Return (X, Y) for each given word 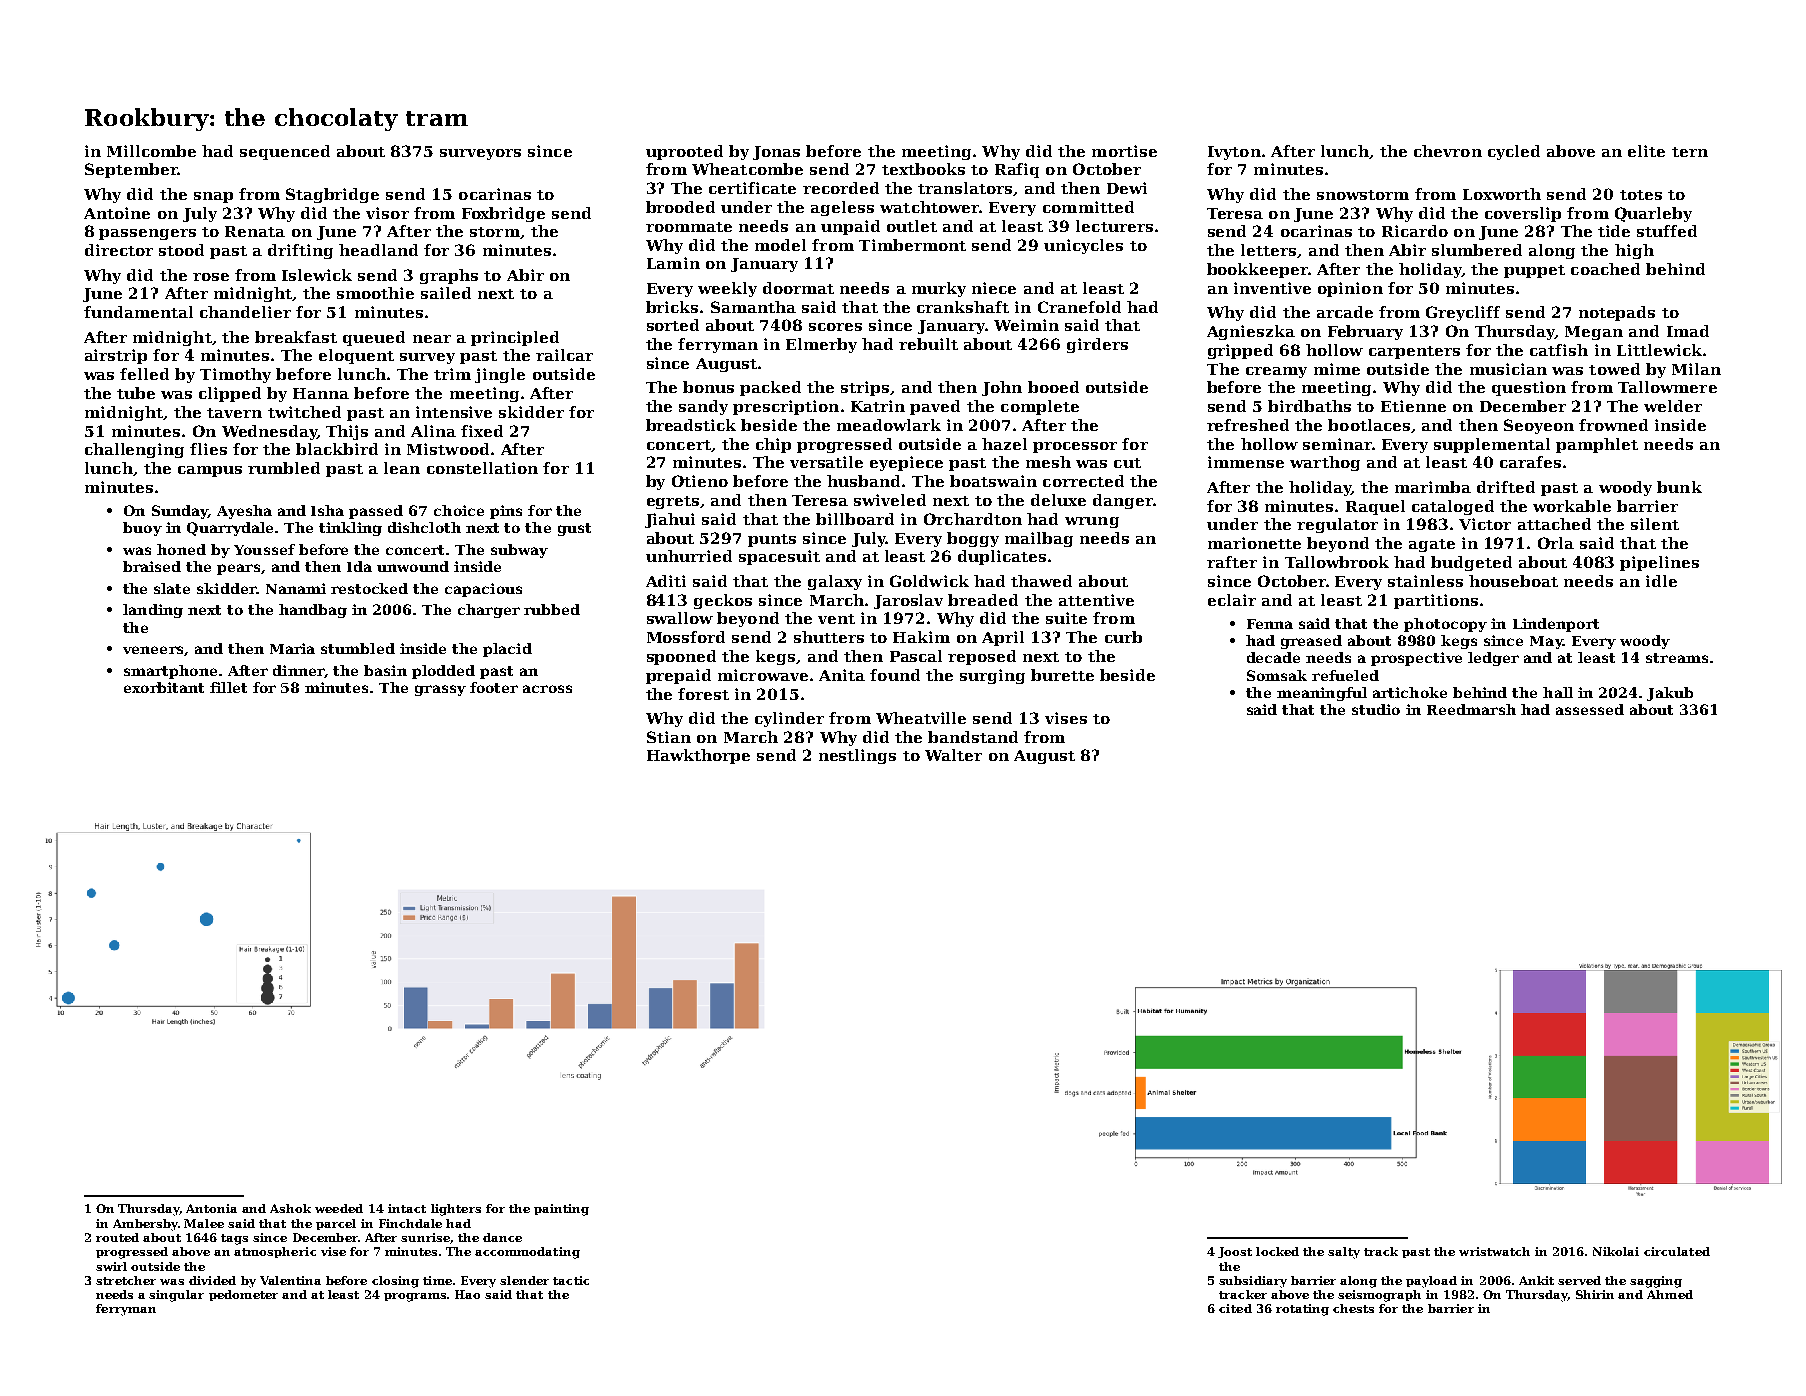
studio (1376, 709)
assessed (1590, 709)
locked (1277, 1251)
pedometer (243, 1295)
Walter (953, 755)
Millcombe (151, 151)
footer (494, 687)
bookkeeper (1257, 270)
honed (181, 549)
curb (1123, 637)
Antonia (211, 1208)
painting (561, 1210)
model (780, 245)
